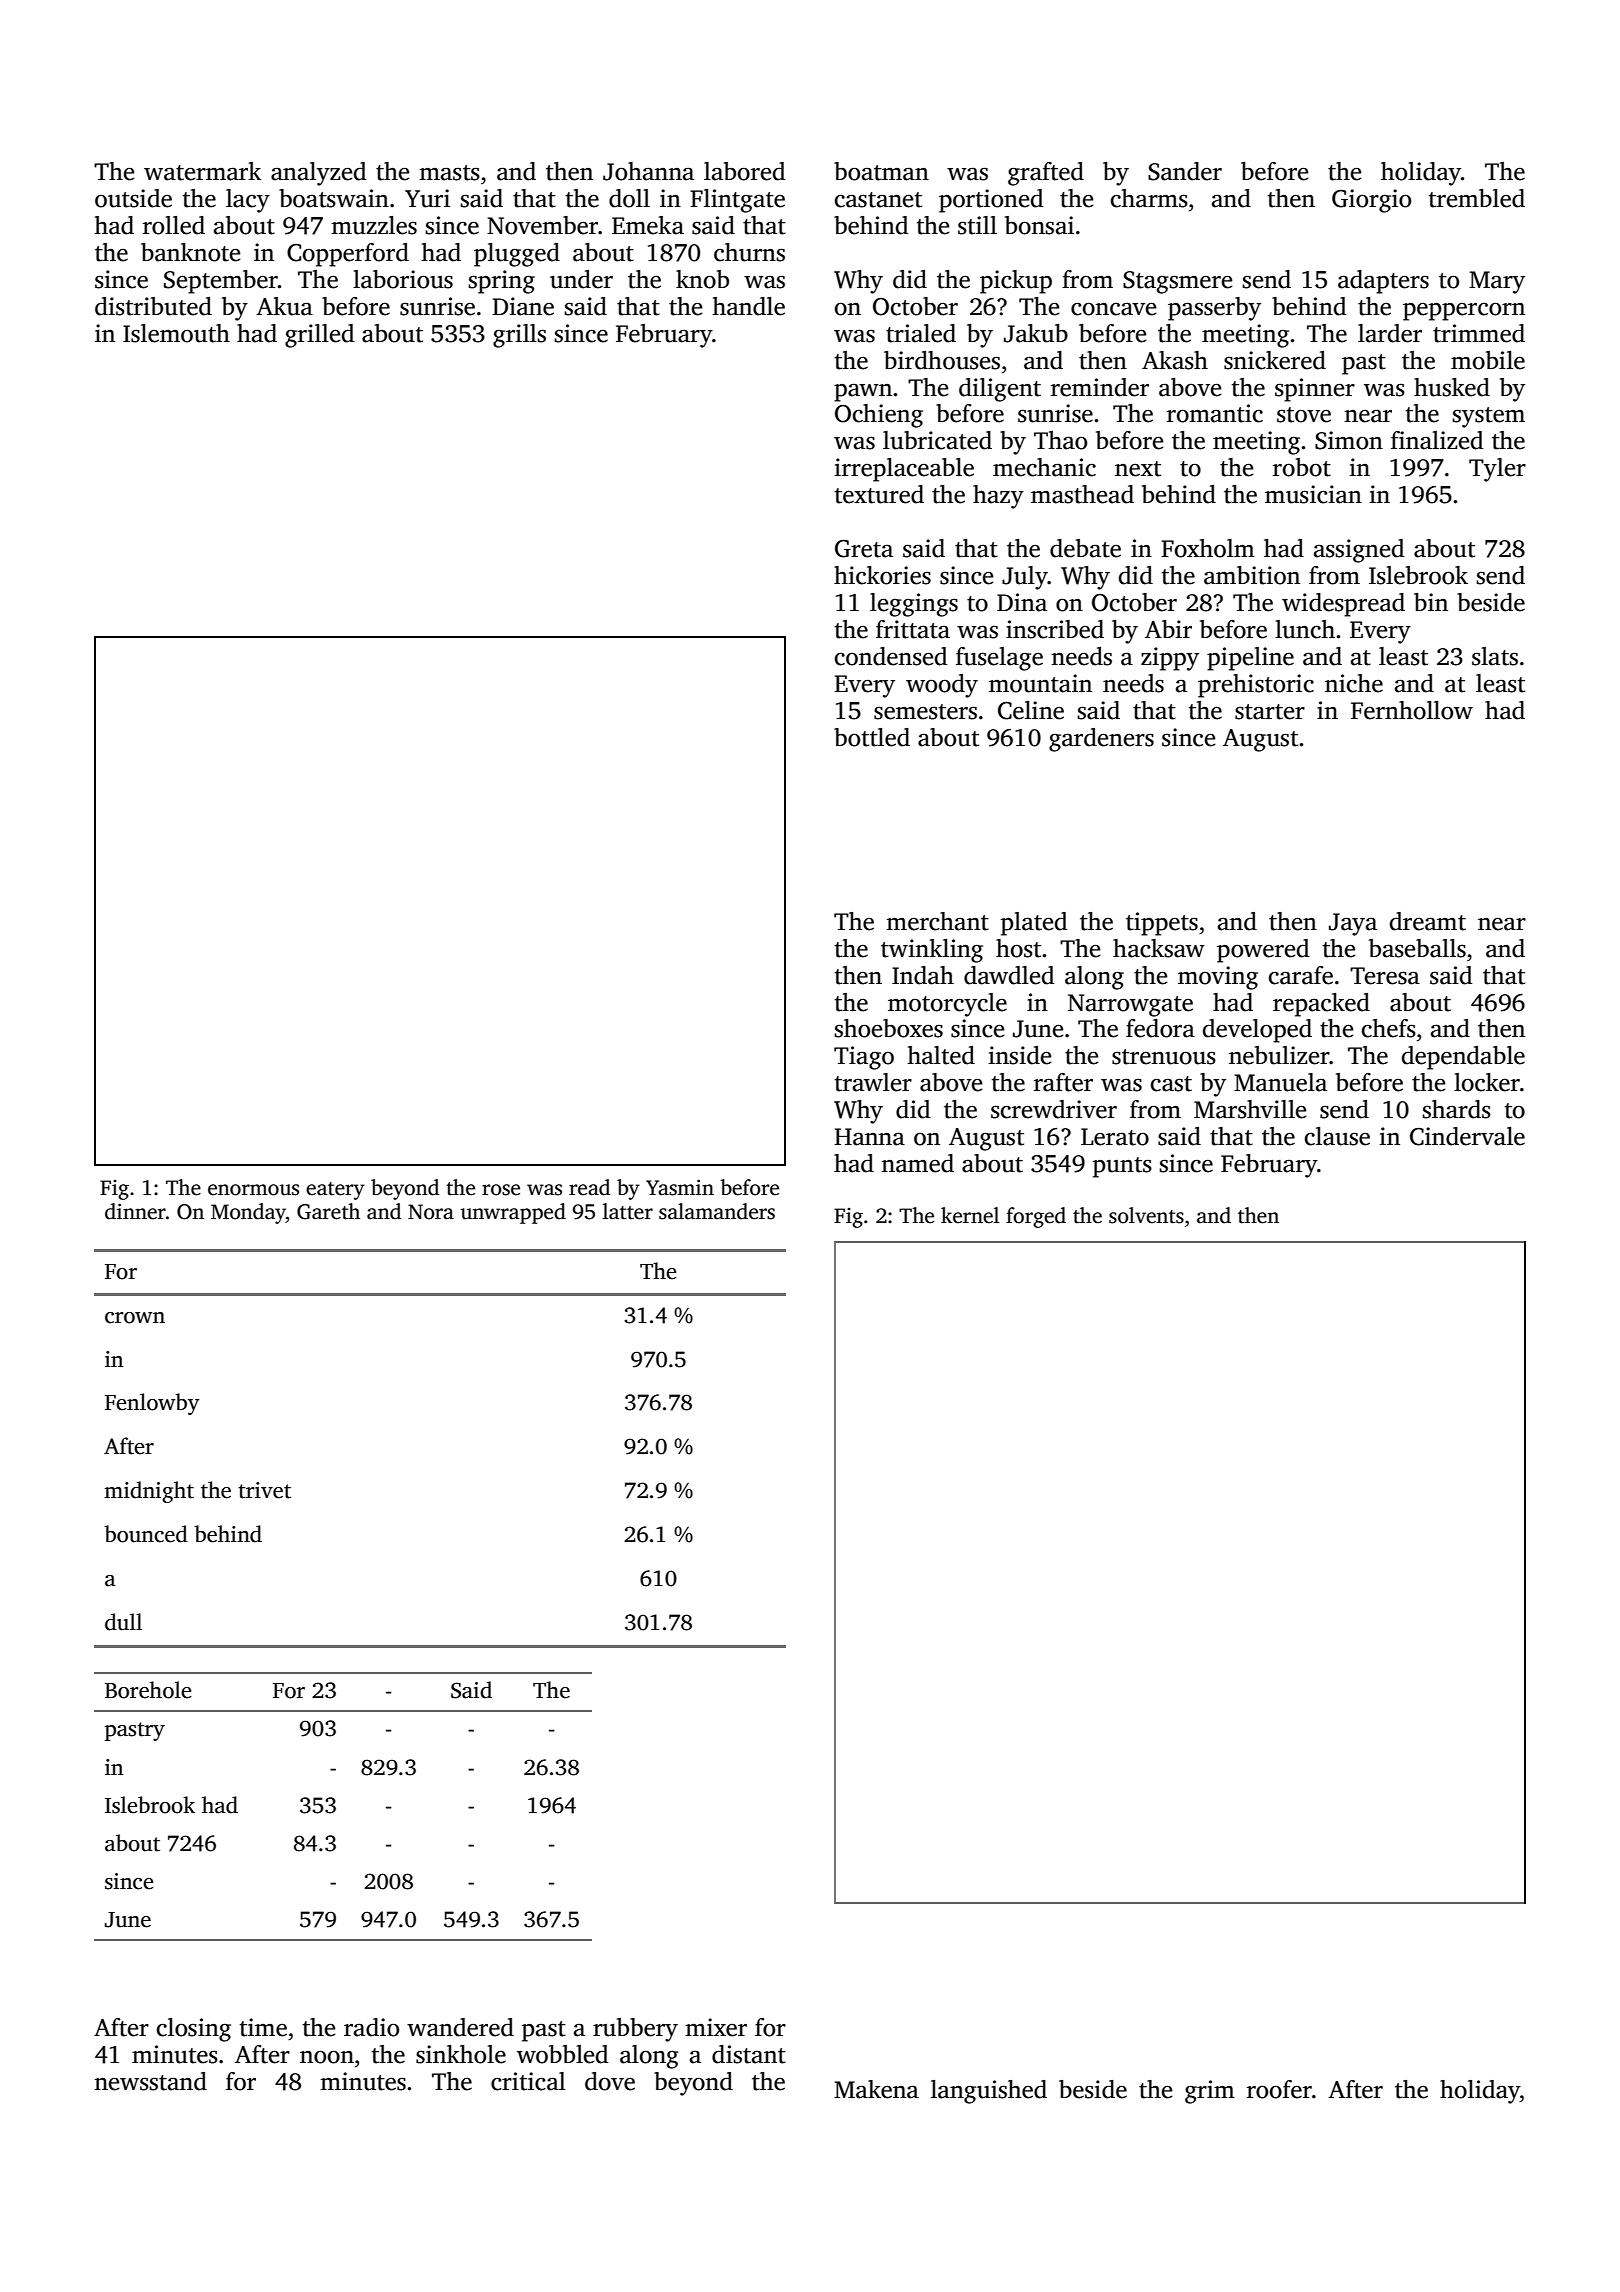 The width and height of the screenshot is (1620, 2292). Describe the element at coordinates (135, 1318) in the screenshot. I see `crown` at that location.
